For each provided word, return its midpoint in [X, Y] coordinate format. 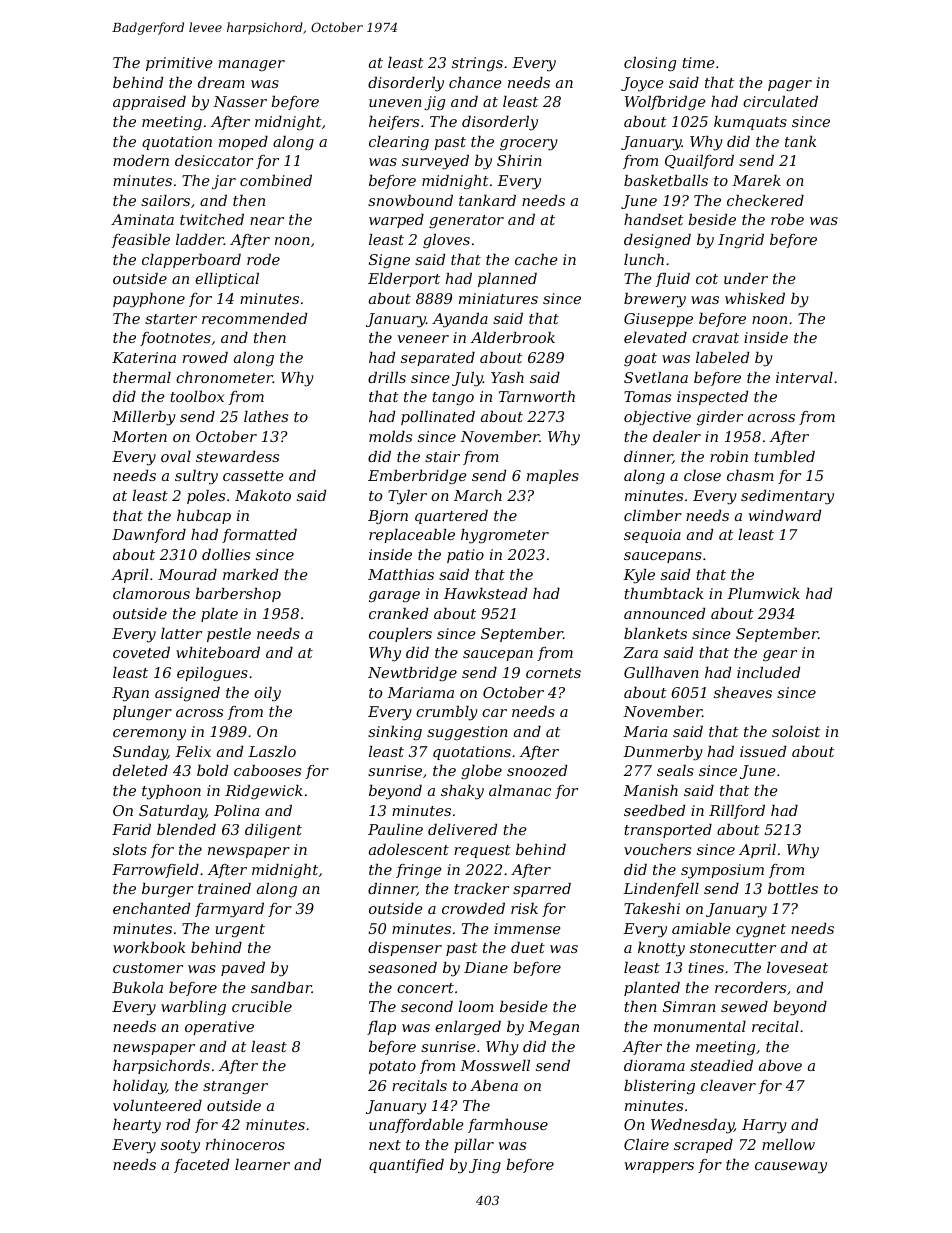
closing [650, 64]
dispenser [405, 949]
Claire [646, 1144]
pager [790, 85]
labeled [722, 357]
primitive [179, 64]
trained [224, 888]
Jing [485, 1166]
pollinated [438, 418]
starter [171, 319]
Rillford [737, 812]
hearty [137, 1126]
